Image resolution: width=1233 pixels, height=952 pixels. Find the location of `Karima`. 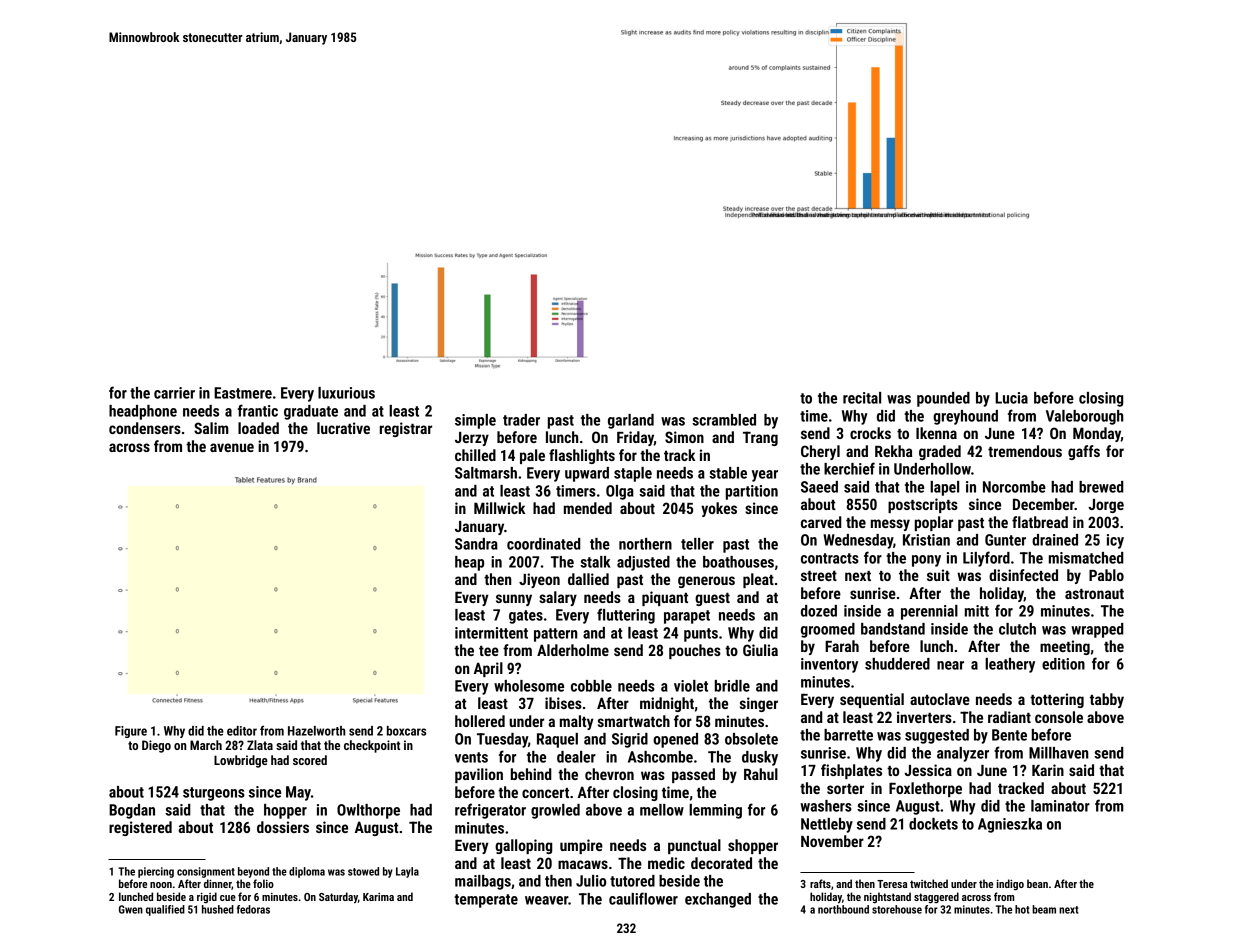

Karima is located at coordinates (378, 897).
